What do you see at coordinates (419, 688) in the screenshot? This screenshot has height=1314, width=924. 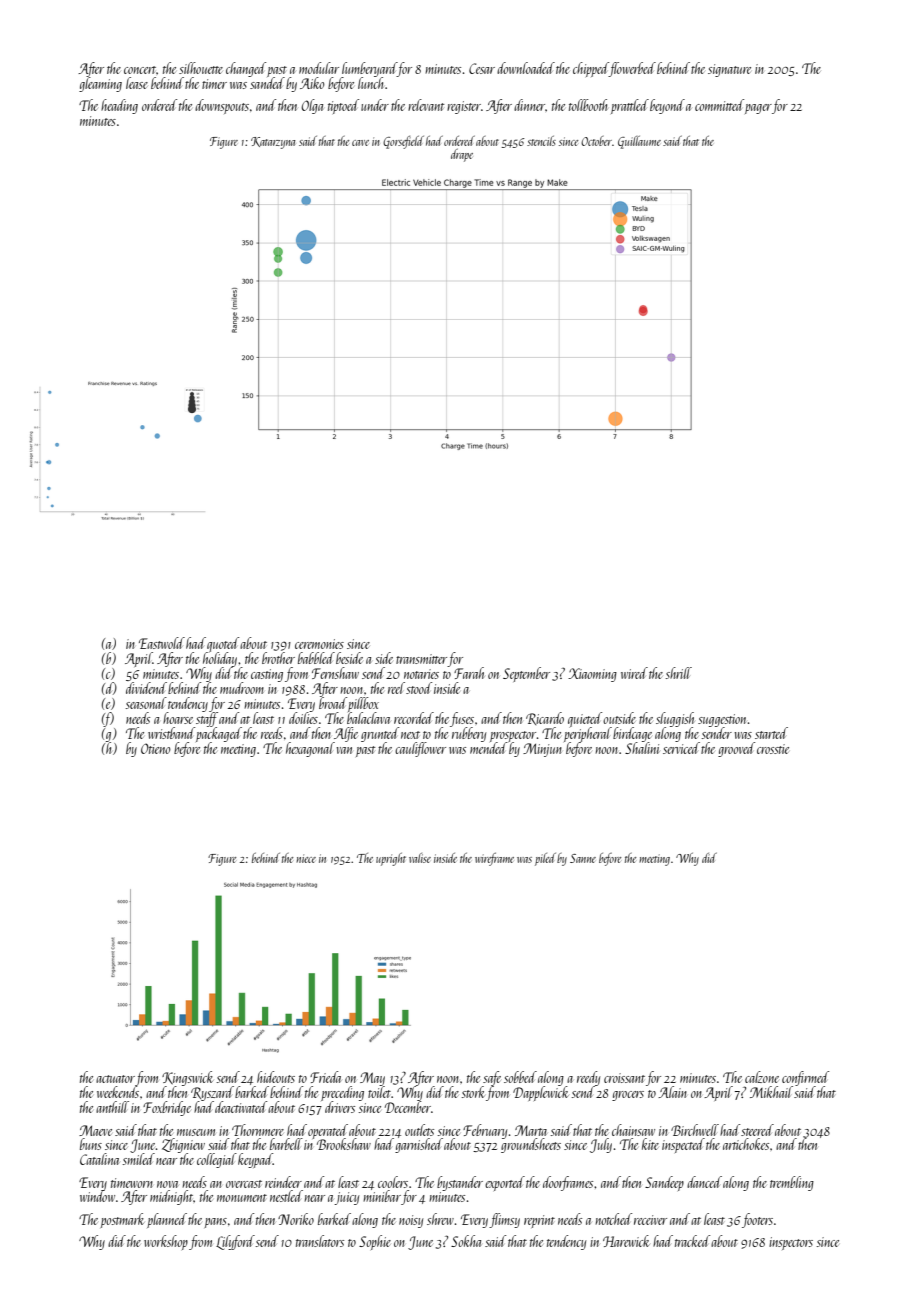 I see `stood` at bounding box center [419, 688].
